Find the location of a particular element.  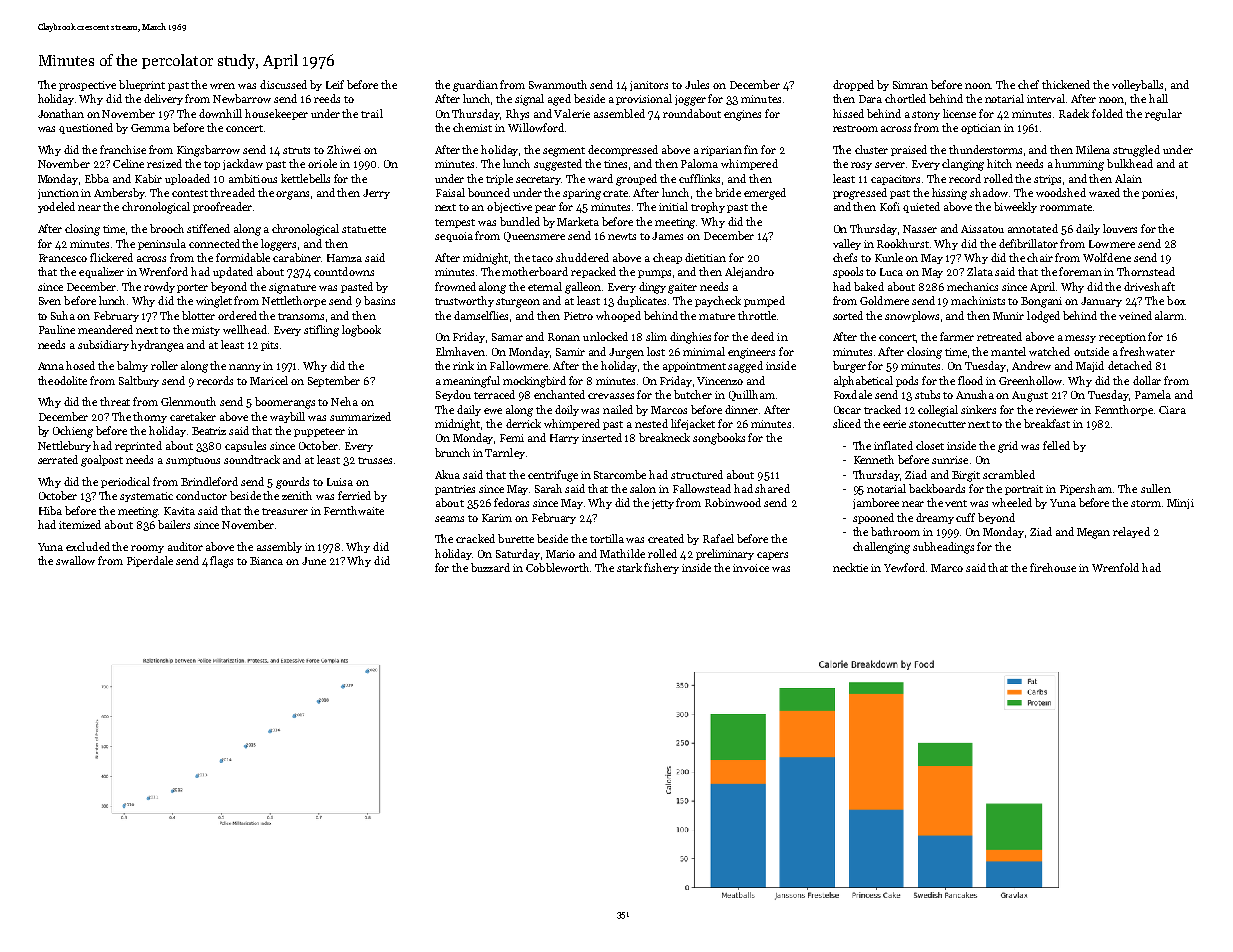

pits is located at coordinates (269, 346).
